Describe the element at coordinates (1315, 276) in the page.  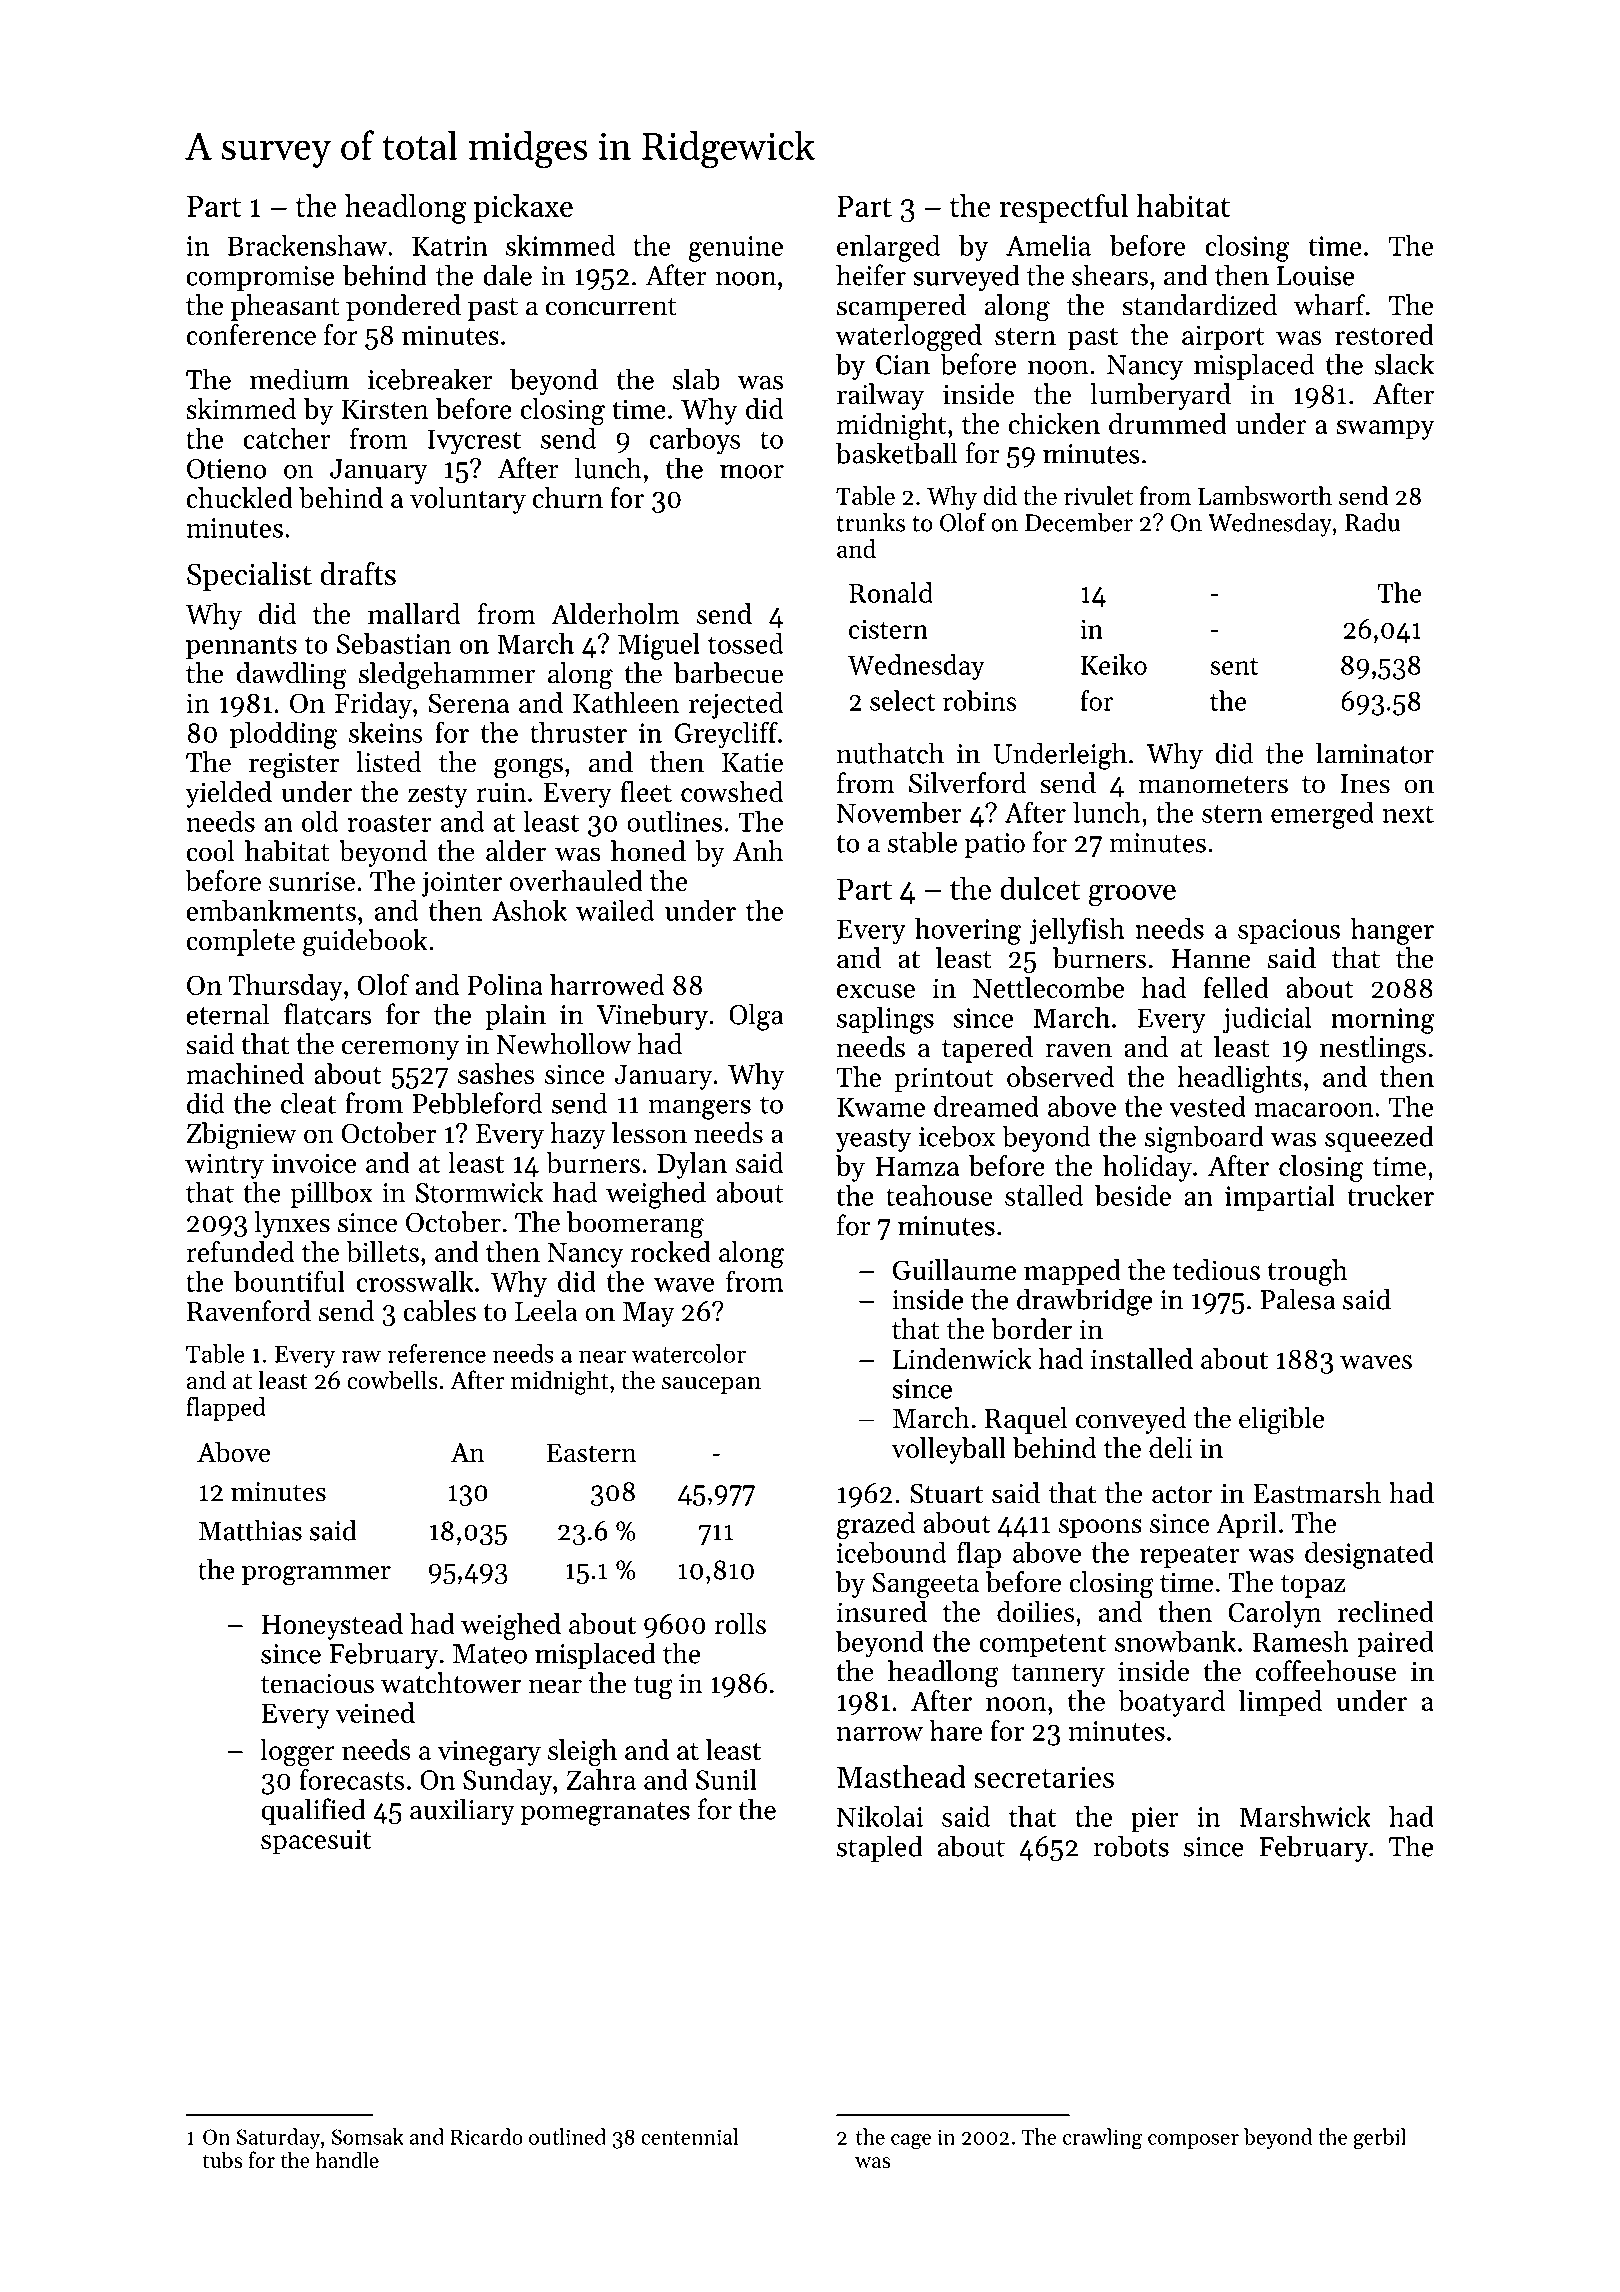
I see `Louise` at that location.
